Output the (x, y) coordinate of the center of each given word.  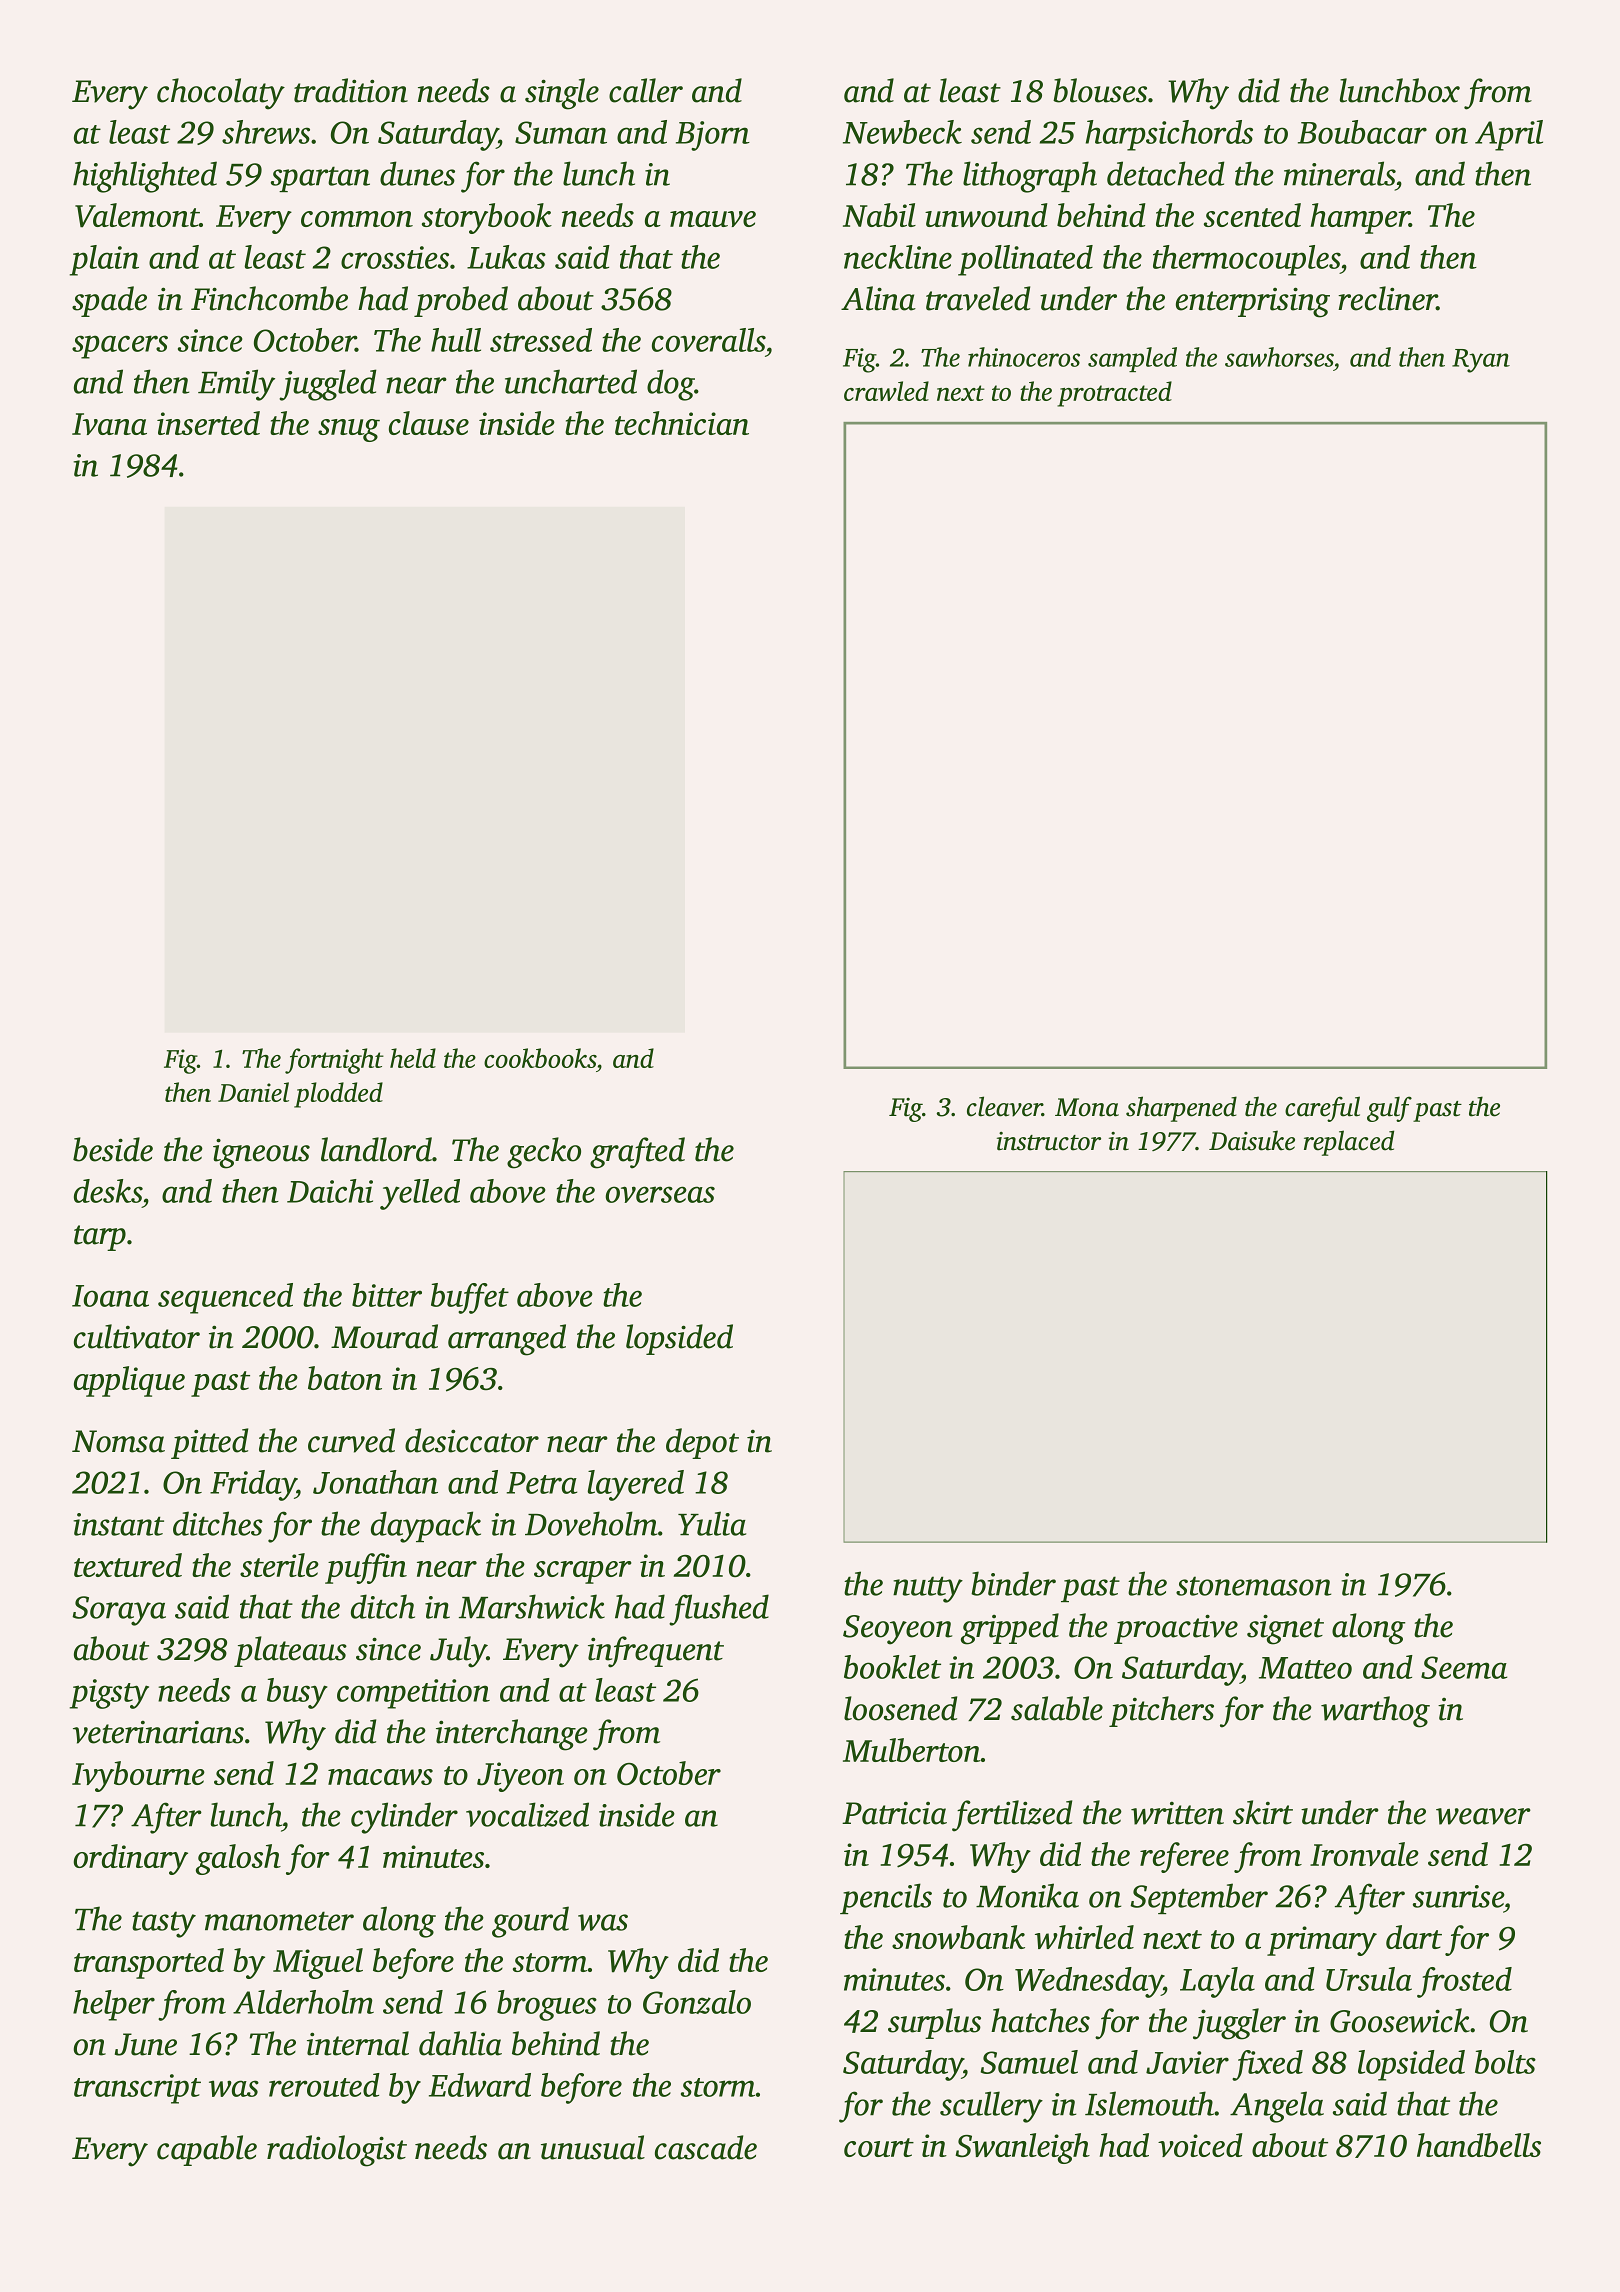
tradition (351, 90)
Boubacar (1362, 132)
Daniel (253, 1092)
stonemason (1253, 1586)
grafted (637, 1153)
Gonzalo (697, 2002)
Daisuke (1252, 1140)
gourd (530, 1922)
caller (646, 90)
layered (636, 1485)
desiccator (472, 1440)
